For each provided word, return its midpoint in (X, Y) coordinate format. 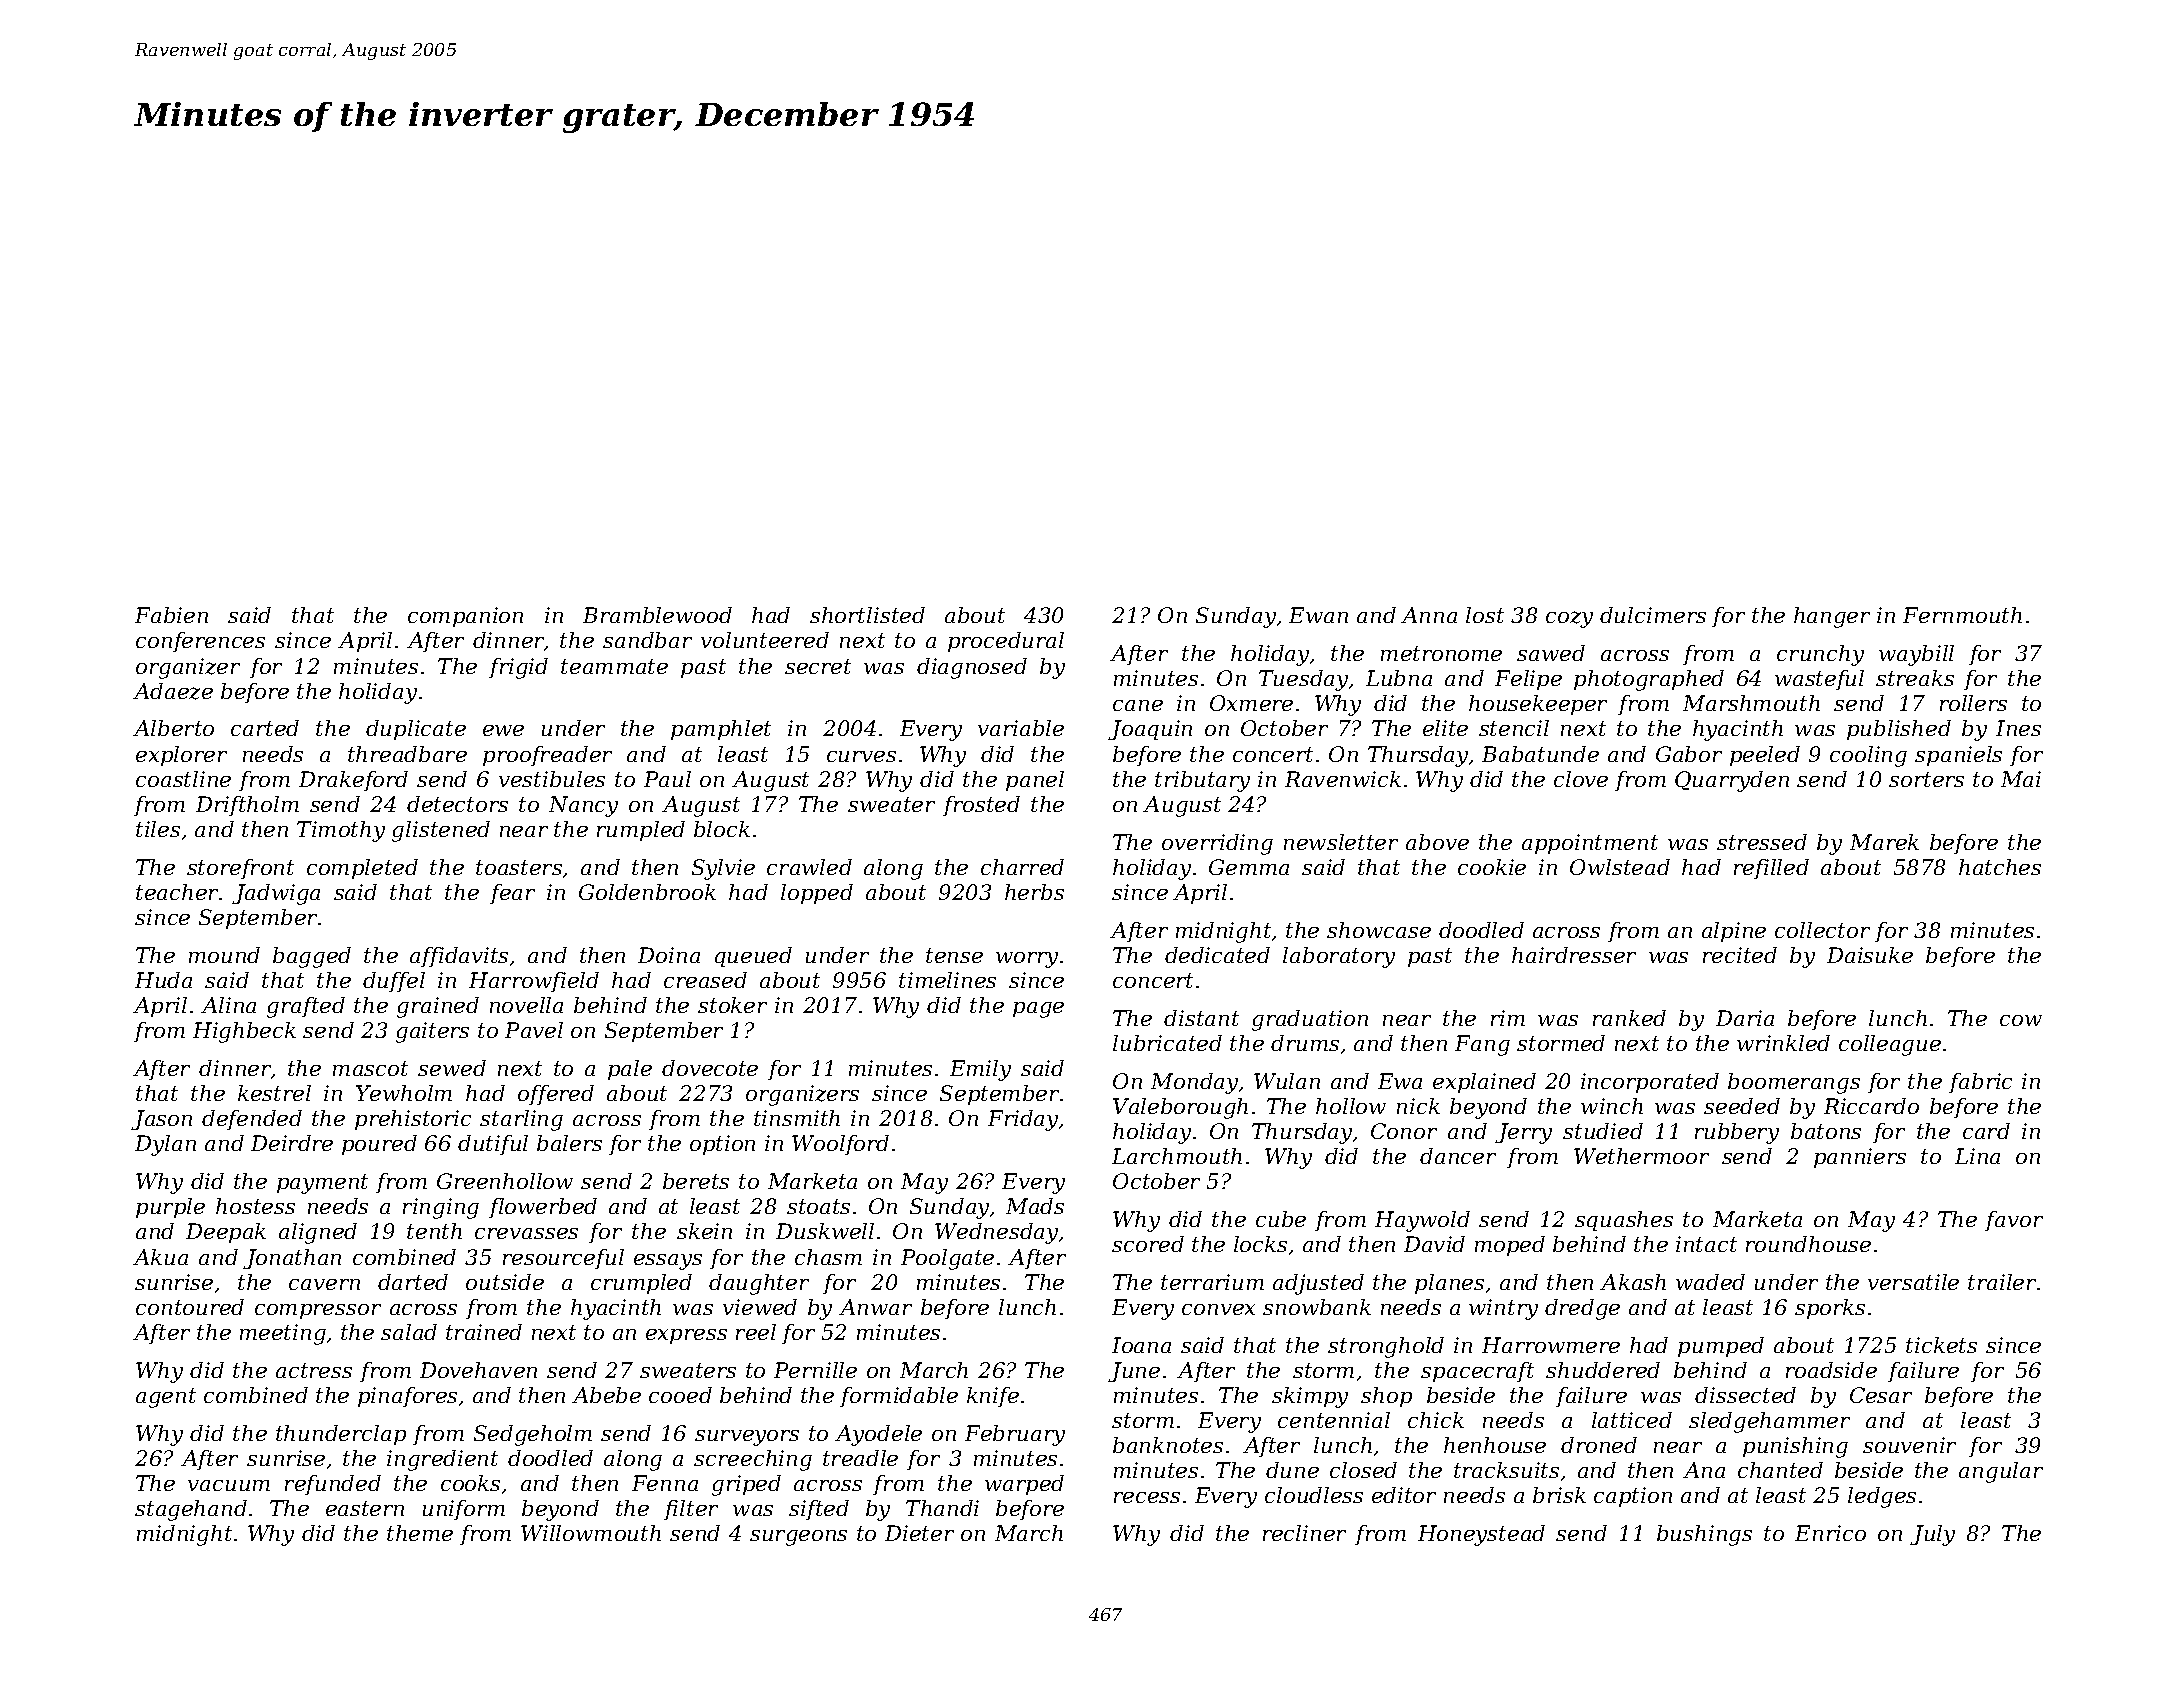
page (1038, 1010)
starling (521, 1120)
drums (1305, 1043)
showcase (1379, 930)
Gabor (1689, 754)
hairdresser (1574, 955)
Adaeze (173, 691)
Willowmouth (591, 1533)
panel (1035, 781)
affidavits (459, 957)
